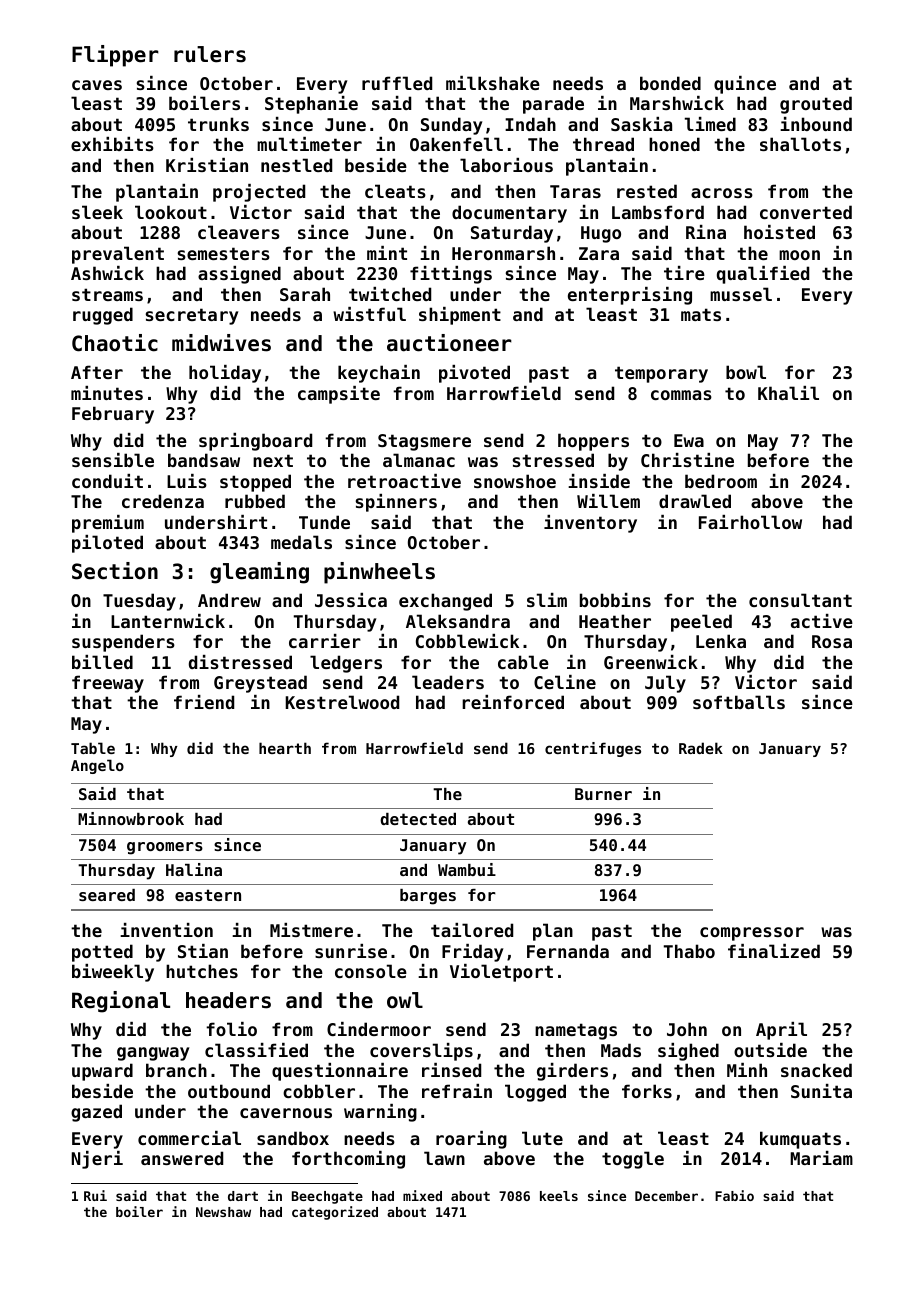 The height and width of the screenshot is (1308, 924). Describe the element at coordinates (832, 641) in the screenshot. I see `Rosa` at that location.
